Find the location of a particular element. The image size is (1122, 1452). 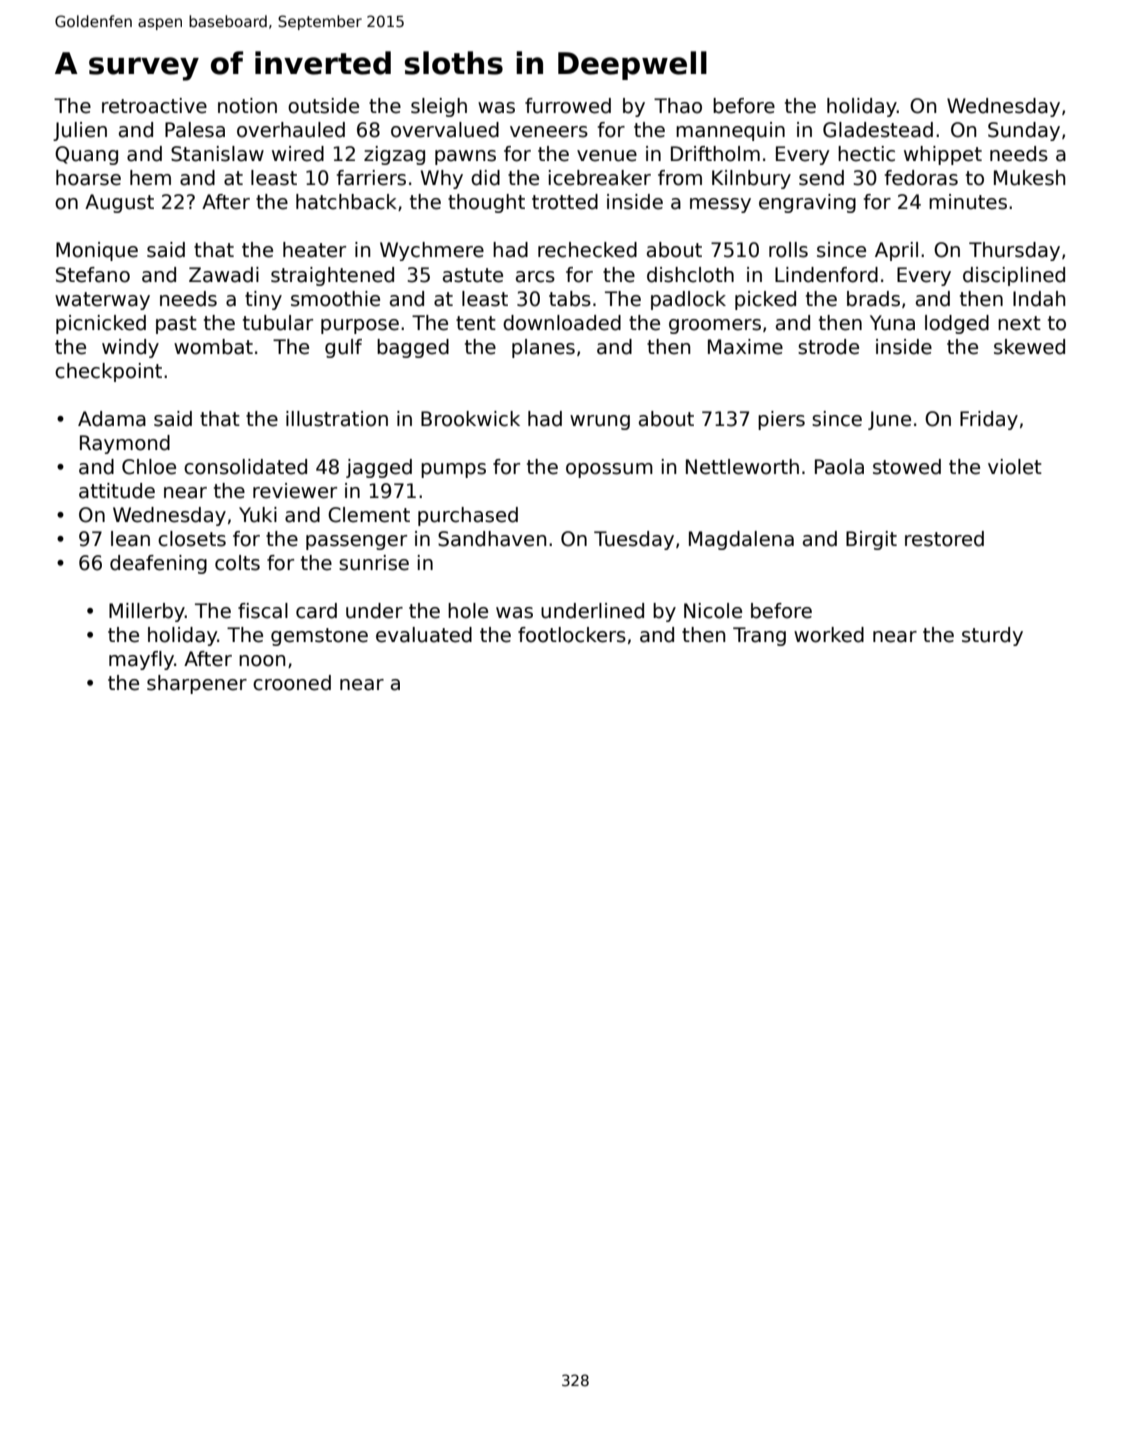

sturdy is located at coordinates (992, 636).
